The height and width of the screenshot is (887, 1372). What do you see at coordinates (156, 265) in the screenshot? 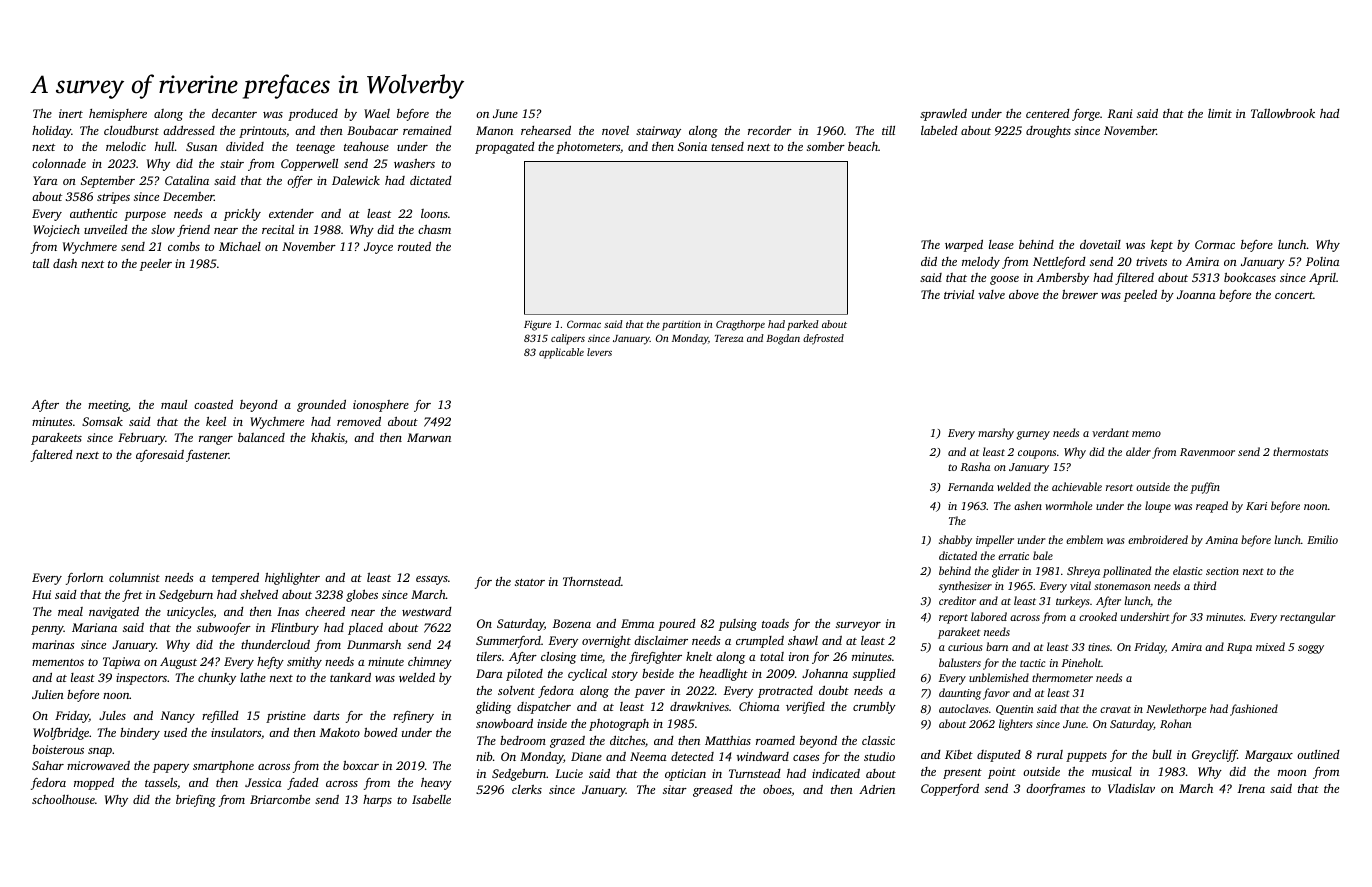
I see `peeler` at bounding box center [156, 265].
